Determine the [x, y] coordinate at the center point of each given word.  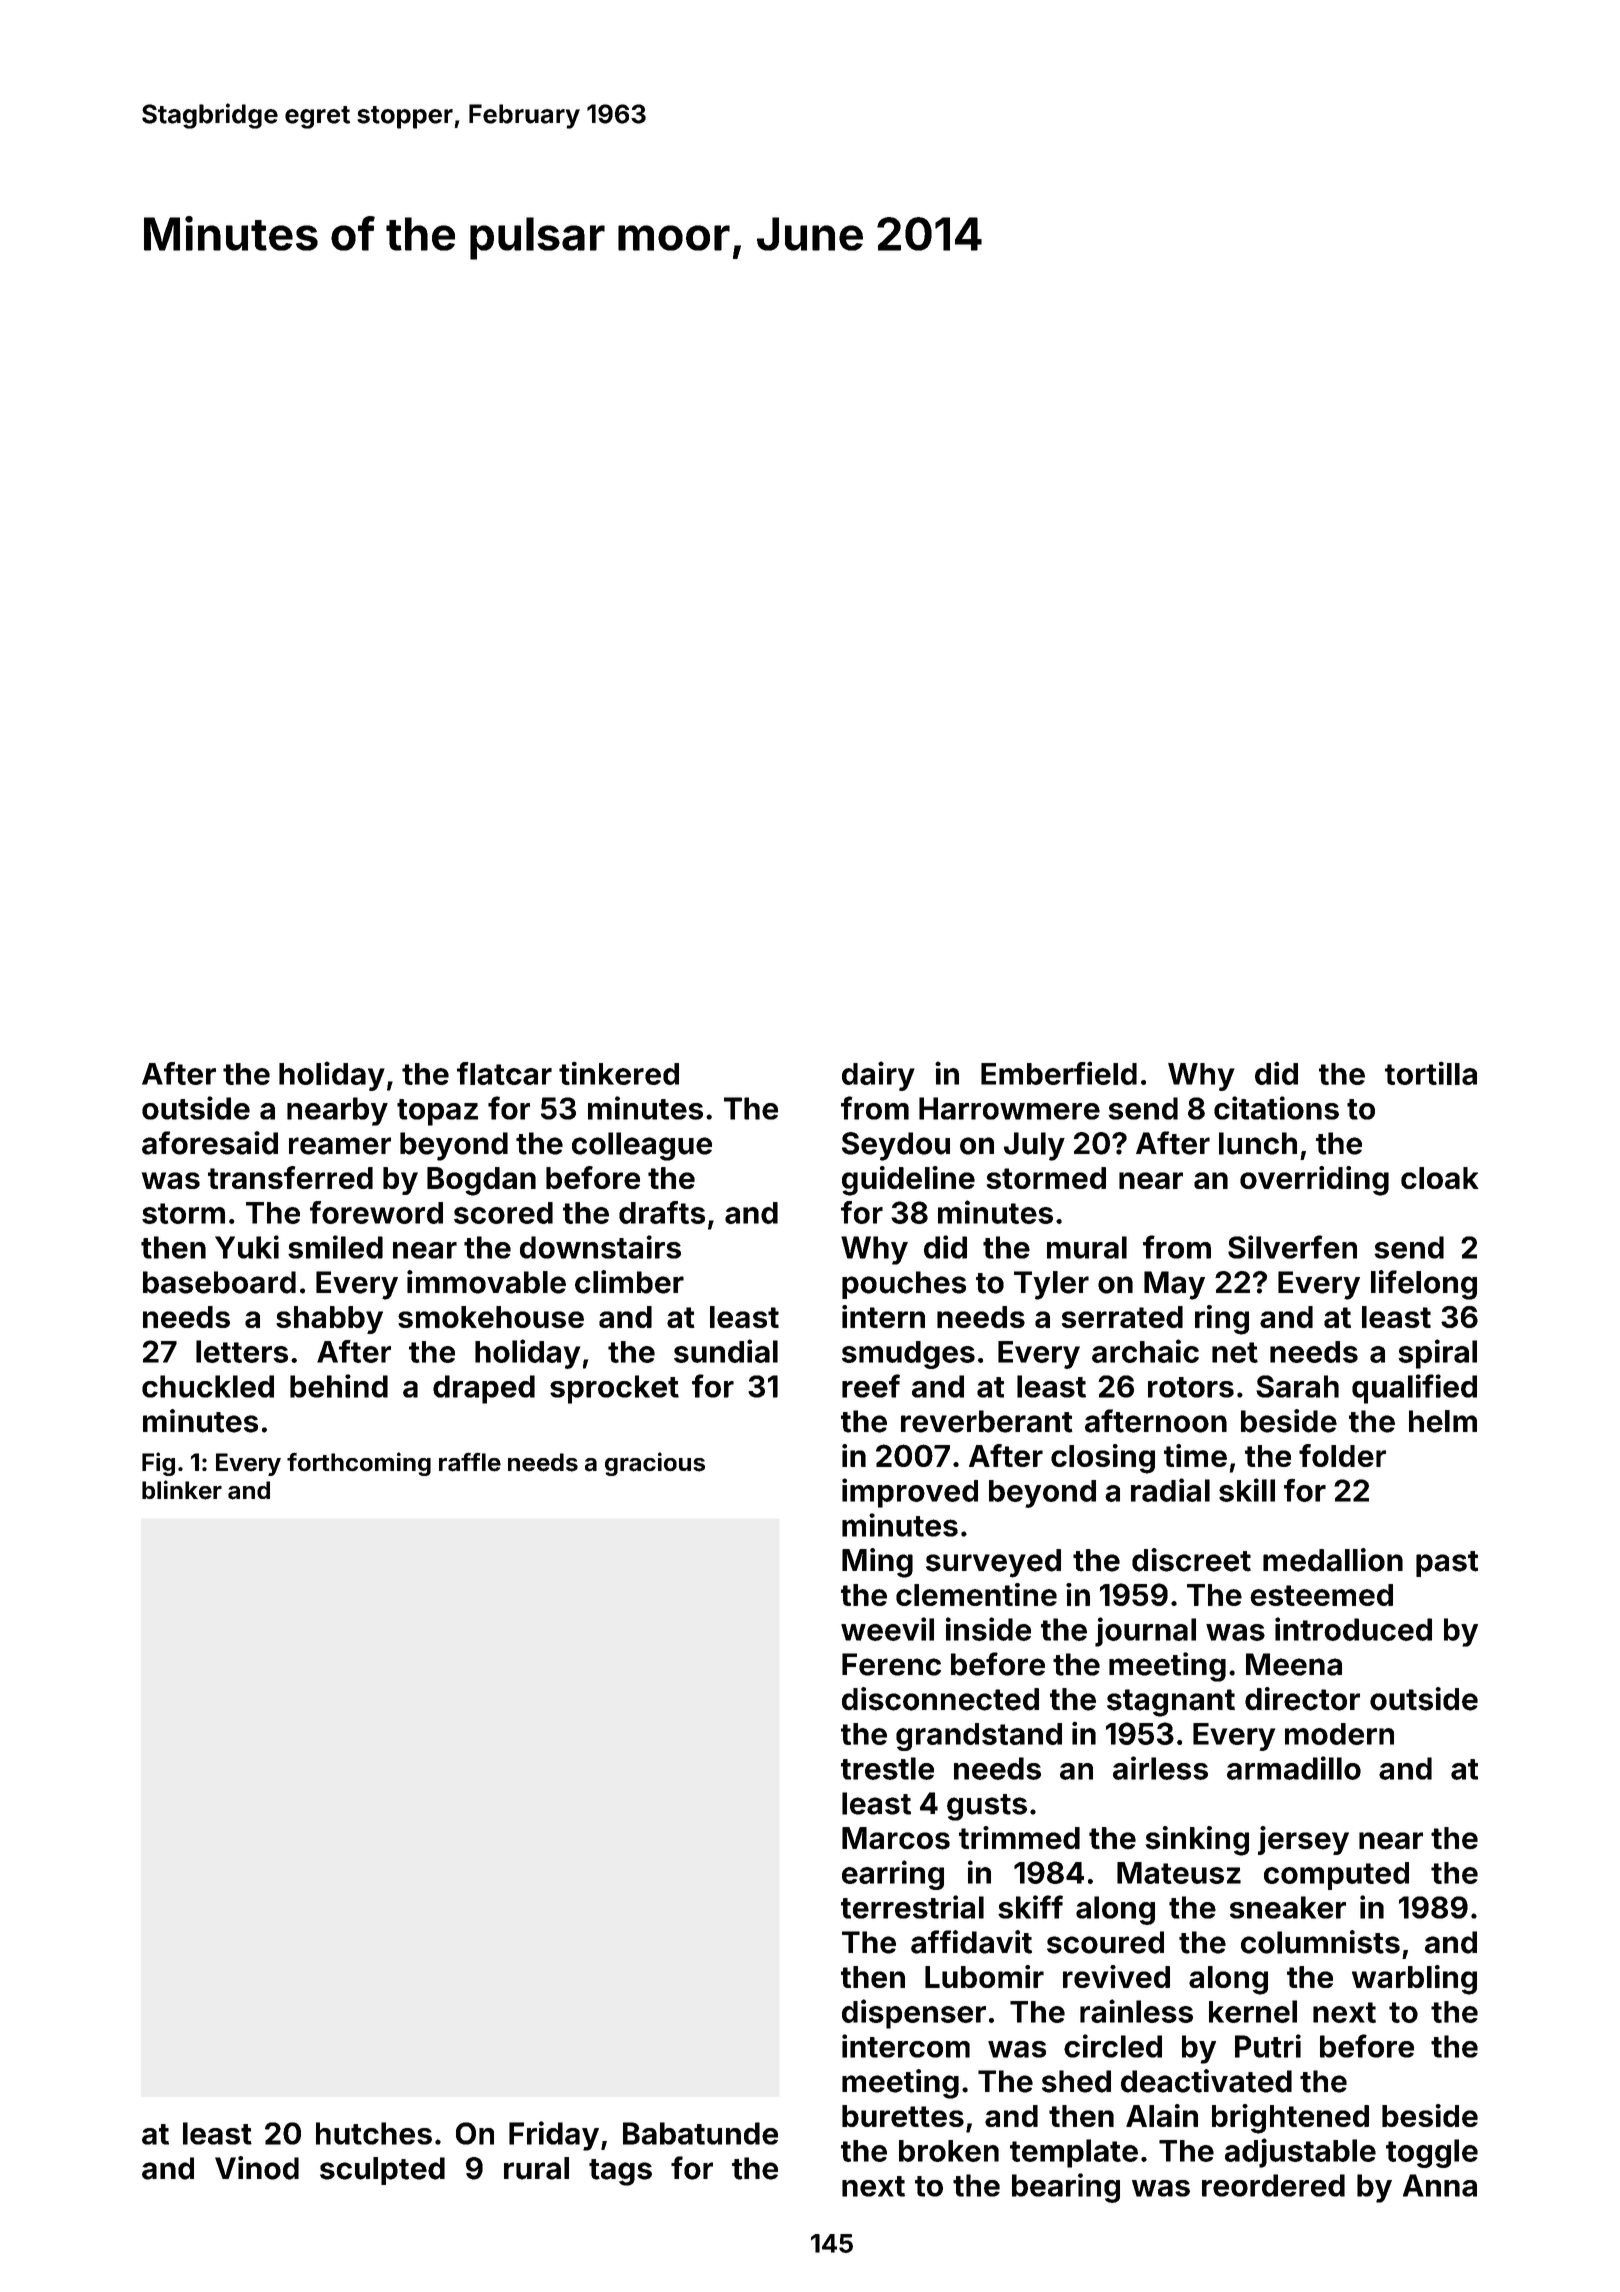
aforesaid [210, 1143]
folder [1342, 1455]
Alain [1162, 2115]
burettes [903, 2116]
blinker [182, 1490]
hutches [374, 2133]
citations [1276, 1108]
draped [484, 1389]
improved [910, 1493]
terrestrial [912, 1907]
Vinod [257, 2168]
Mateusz [1179, 1873]
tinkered [619, 1073]
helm [1443, 1421]
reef [871, 1386]
